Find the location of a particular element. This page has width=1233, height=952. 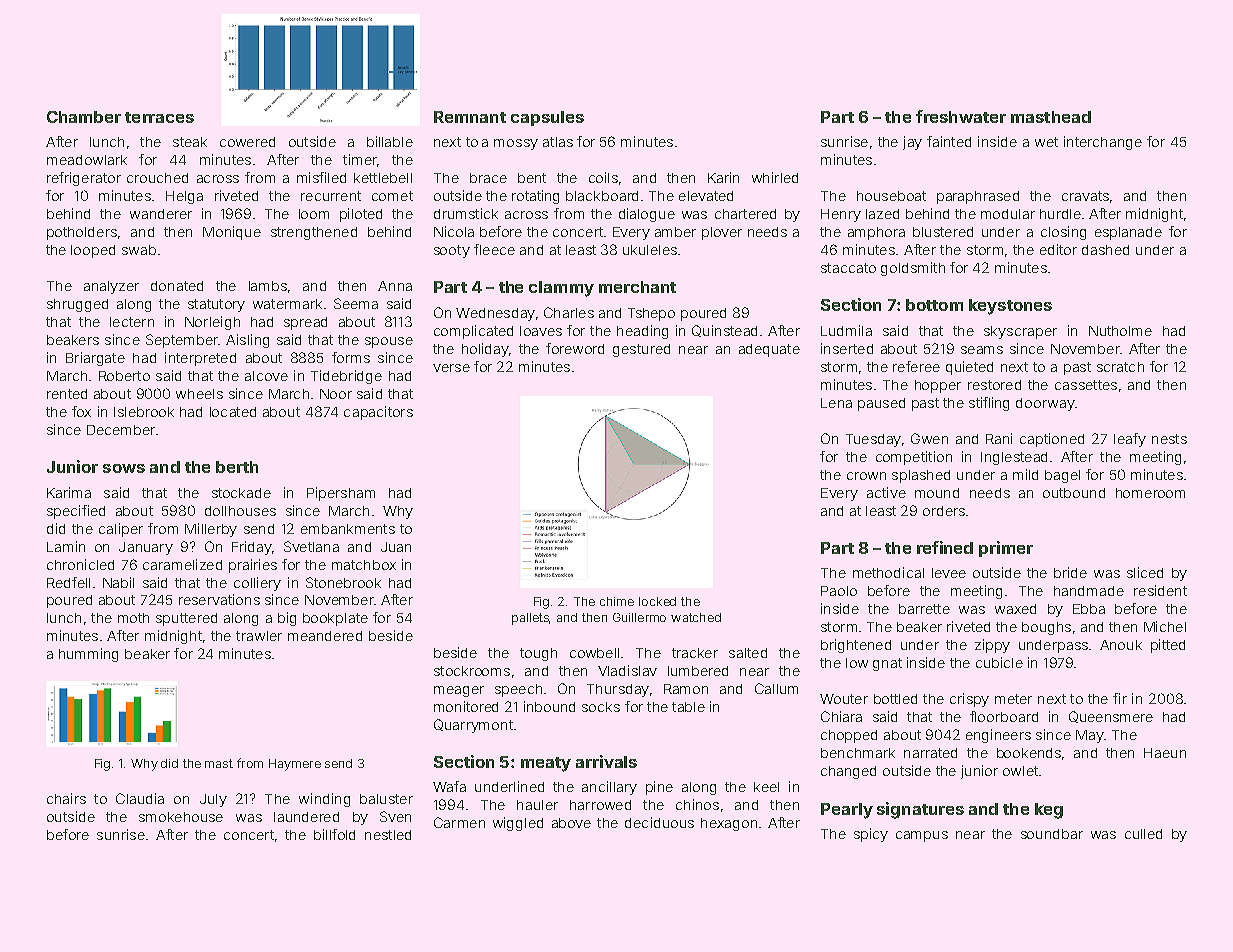

sputtered is located at coordinates (186, 619).
